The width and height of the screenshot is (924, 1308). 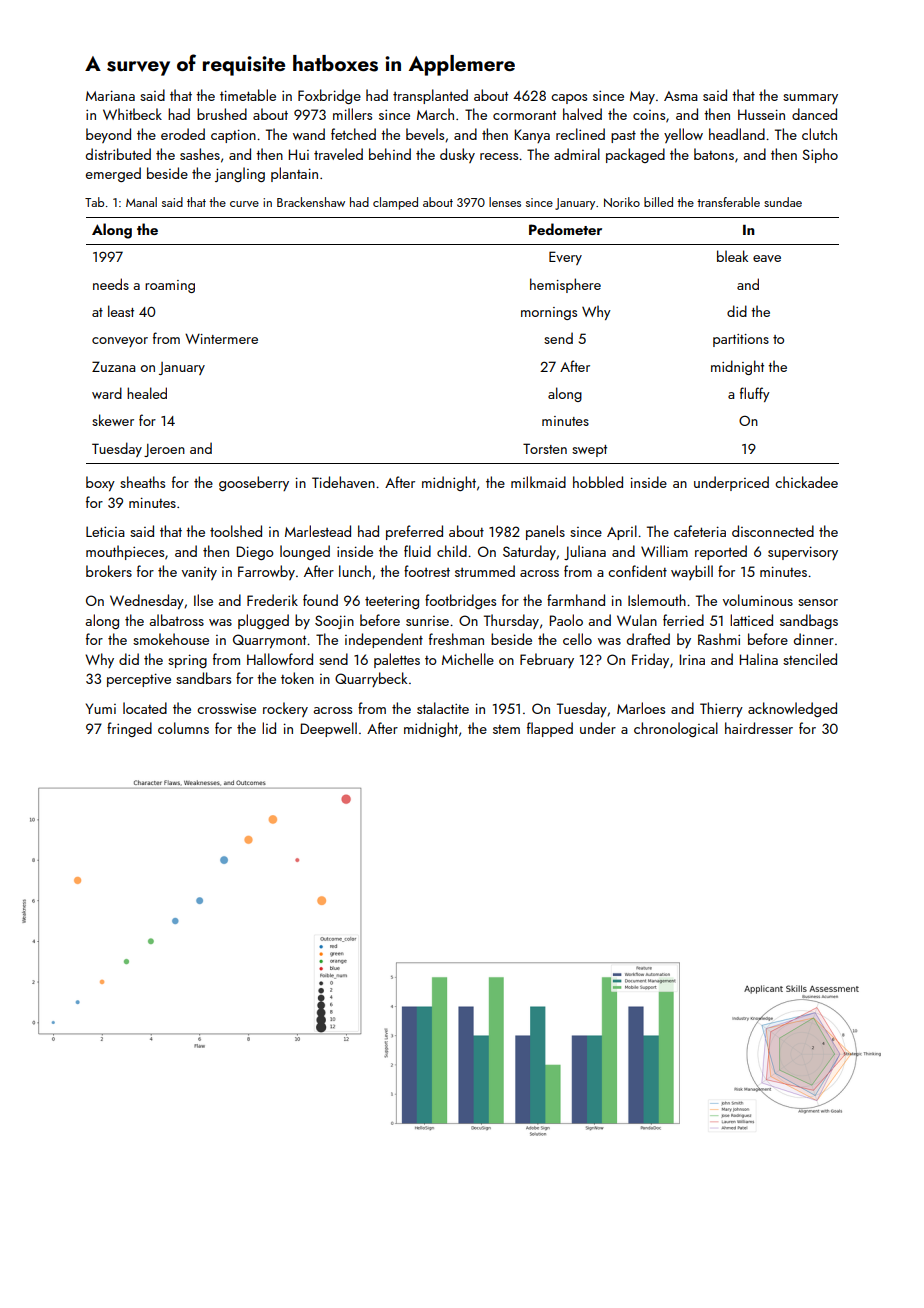 What do you see at coordinates (549, 313) in the screenshot?
I see `mornings` at bounding box center [549, 313].
